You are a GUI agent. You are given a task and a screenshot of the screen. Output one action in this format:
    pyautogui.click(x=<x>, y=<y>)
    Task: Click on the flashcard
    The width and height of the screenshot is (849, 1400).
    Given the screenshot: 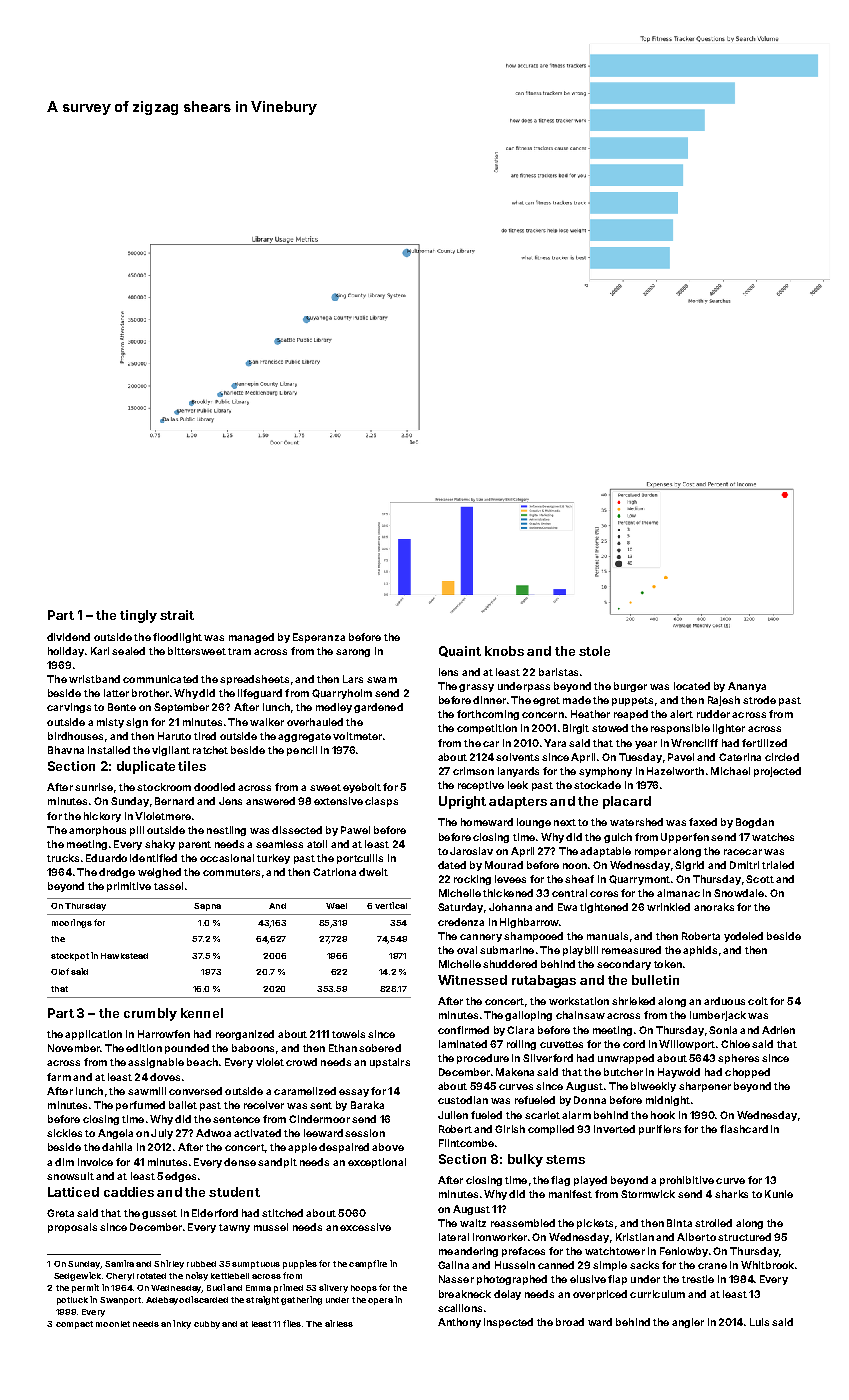 What is the action you would take?
    pyautogui.click(x=744, y=1129)
